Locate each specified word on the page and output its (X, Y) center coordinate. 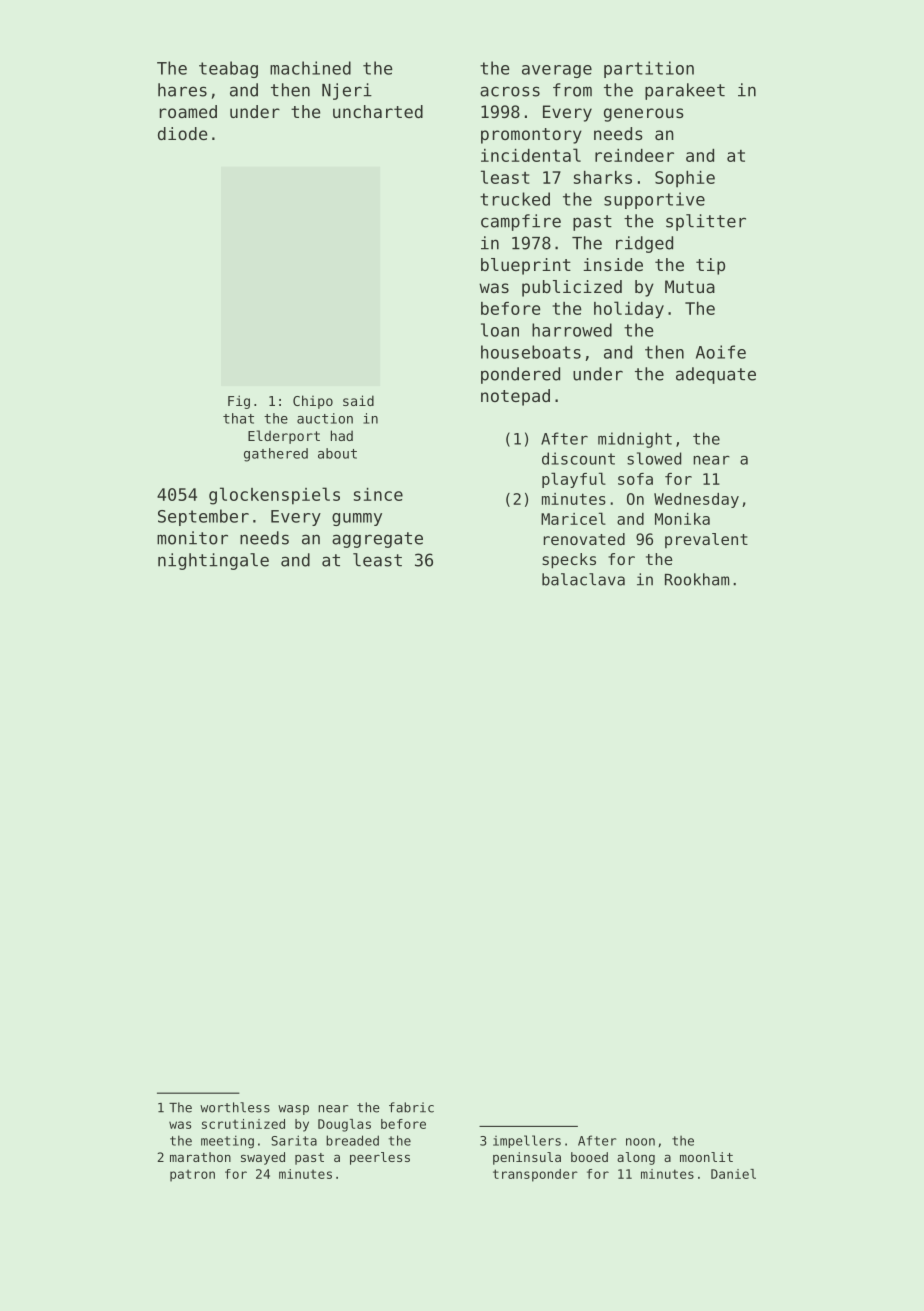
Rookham (697, 579)
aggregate (377, 540)
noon (640, 1142)
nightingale (213, 561)
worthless (235, 1107)
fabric (411, 1107)
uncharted (378, 111)
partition (649, 69)
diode (182, 133)
